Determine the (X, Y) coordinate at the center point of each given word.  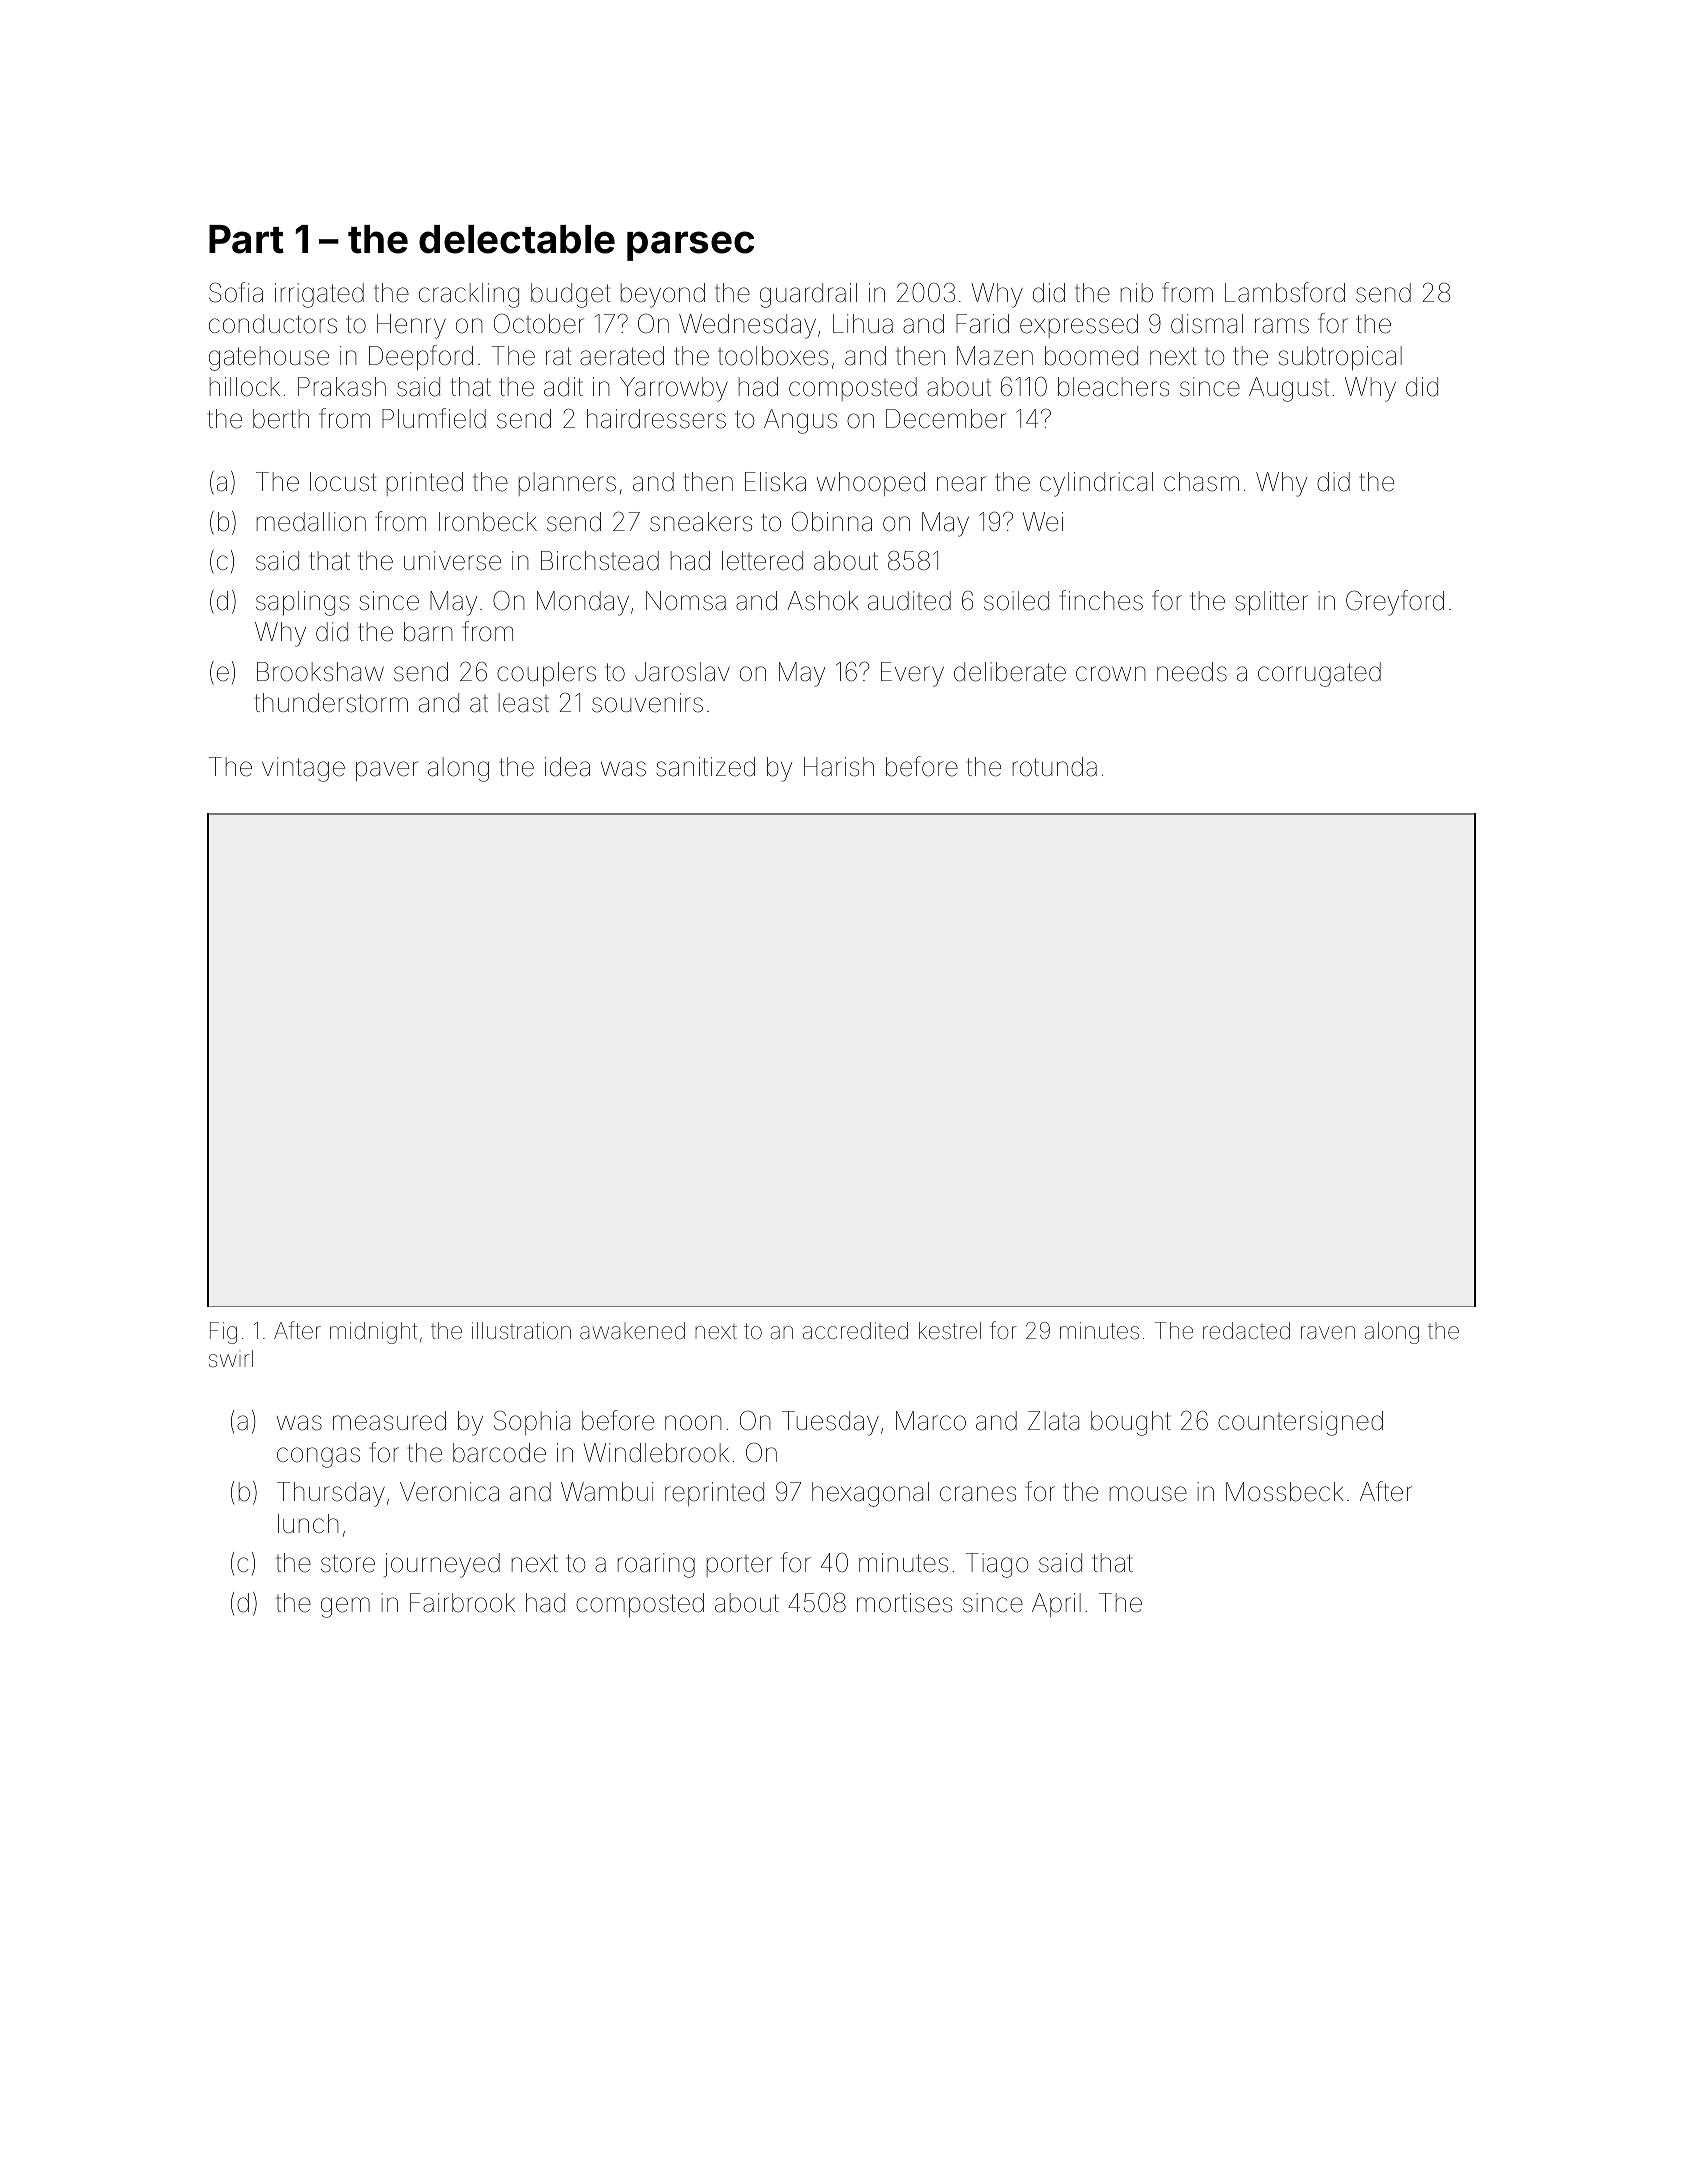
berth (281, 419)
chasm (1201, 482)
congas (318, 1457)
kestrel (950, 1331)
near (961, 484)
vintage (303, 769)
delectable (517, 239)
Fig (223, 1333)
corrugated (1319, 674)
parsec (690, 246)
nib (1137, 293)
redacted (1246, 1331)
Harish (839, 767)
